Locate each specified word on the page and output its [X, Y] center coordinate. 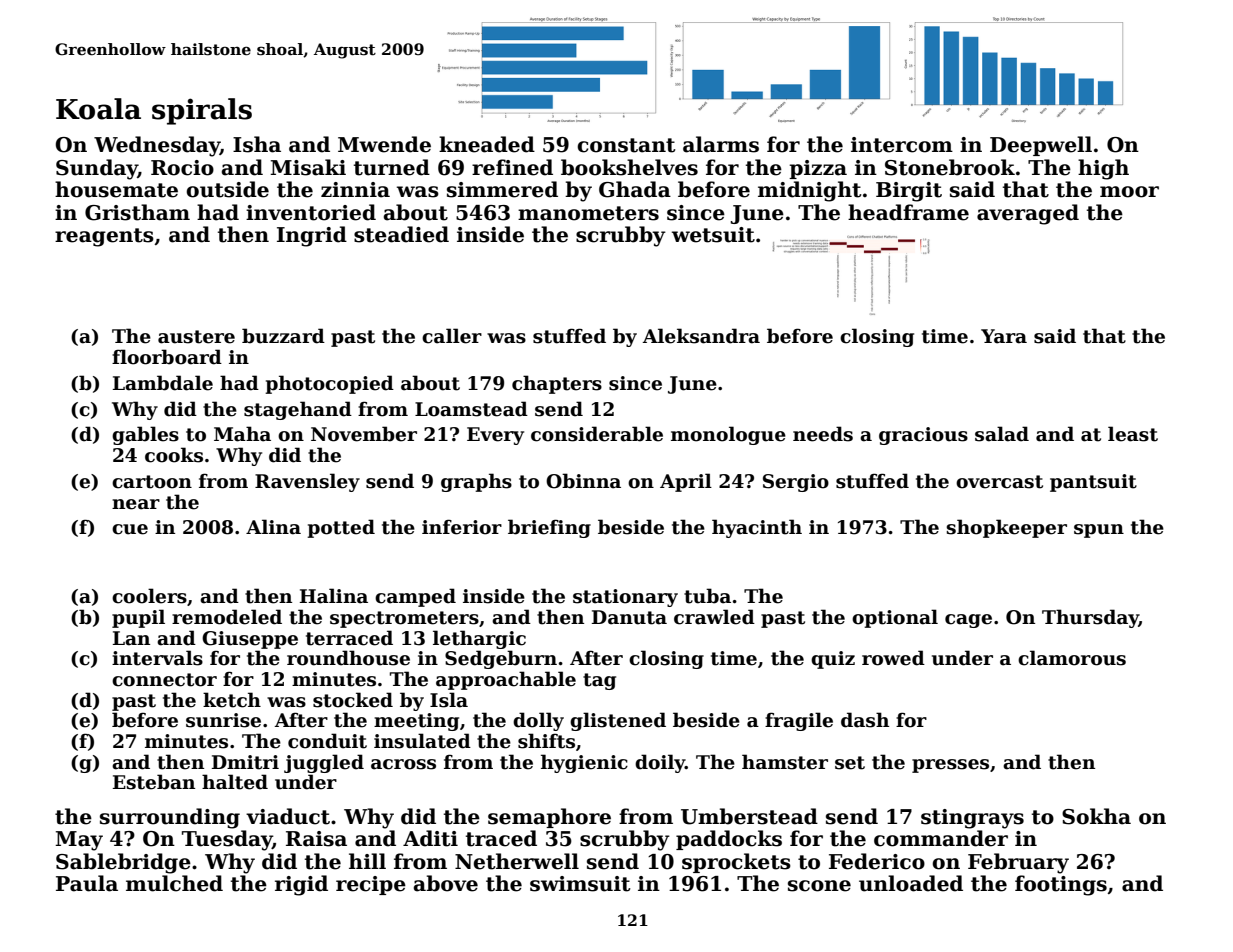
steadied [401, 234]
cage [968, 621]
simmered [502, 189]
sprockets [736, 863]
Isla [449, 700]
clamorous [1072, 658]
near [136, 504]
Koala [98, 109]
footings [1061, 885]
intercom [902, 145]
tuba [707, 596]
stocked [353, 700]
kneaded [487, 144]
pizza [818, 169]
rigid [301, 885]
